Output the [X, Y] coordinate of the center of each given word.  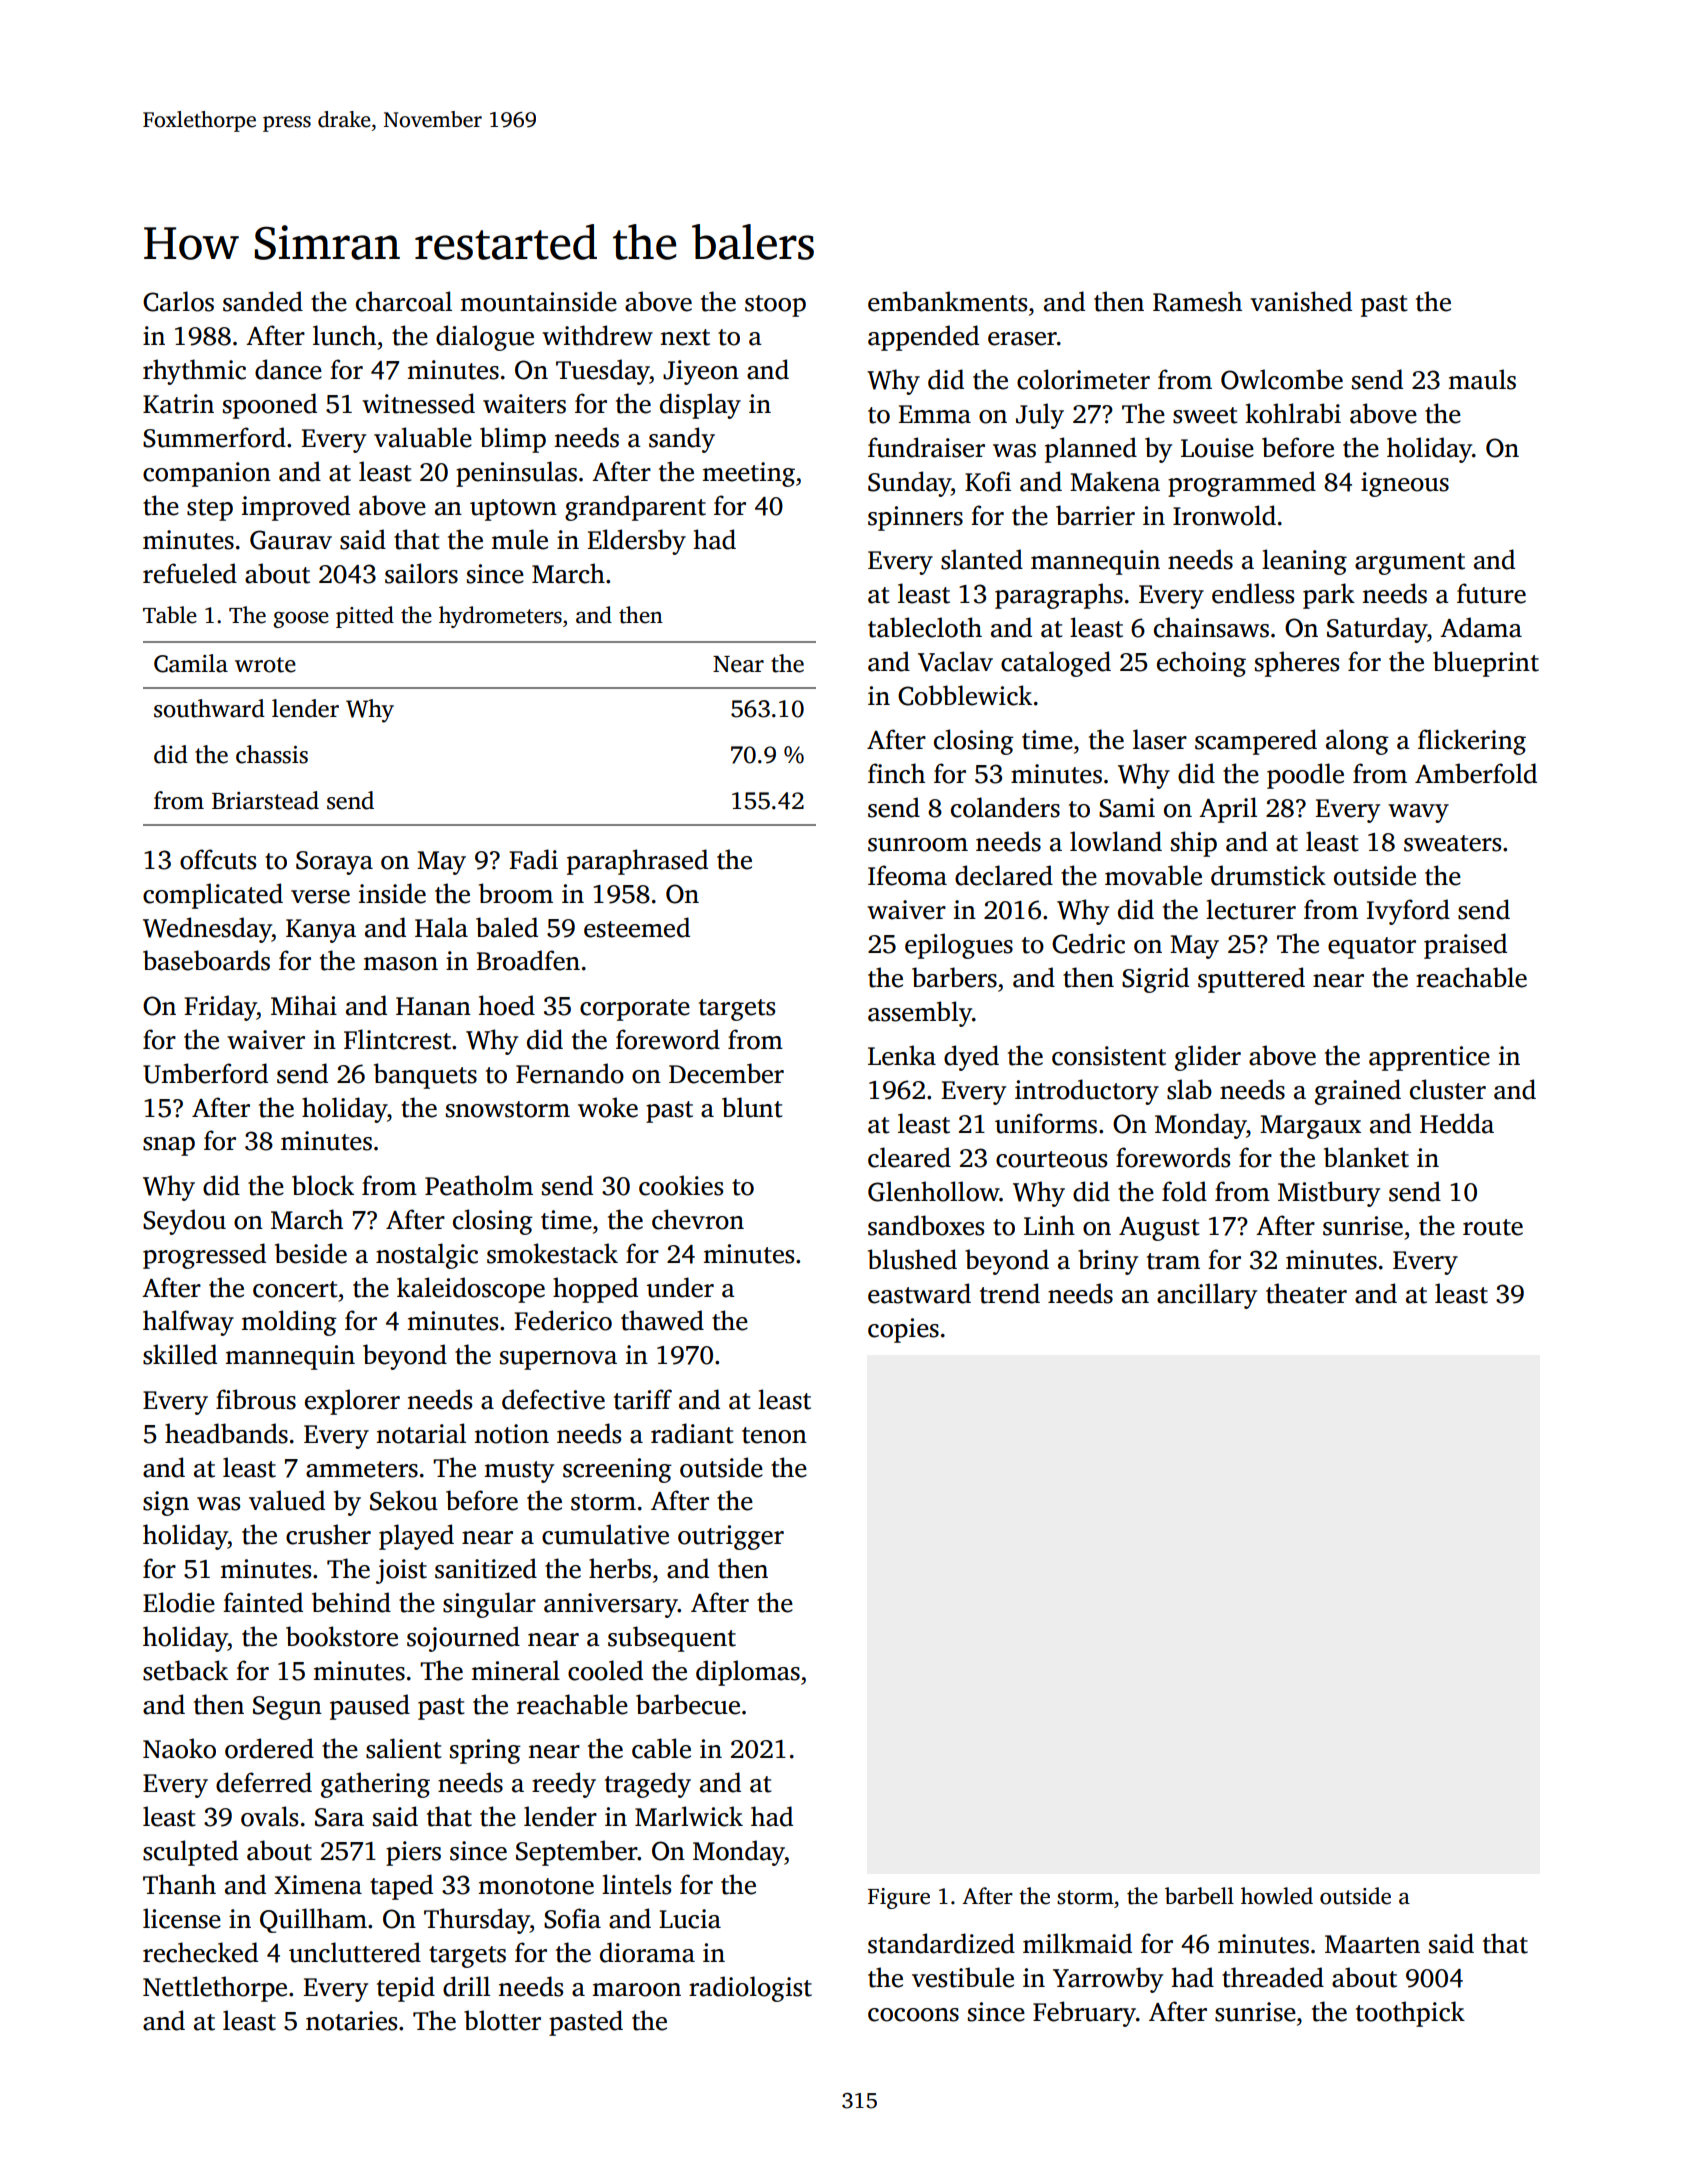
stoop [775, 306]
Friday [220, 1008]
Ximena [318, 1885]
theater [1306, 1293]
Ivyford [1408, 912]
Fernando [570, 1073]
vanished [1301, 301]
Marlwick [689, 1816]
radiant [692, 1433]
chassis [272, 754]
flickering [1472, 742]
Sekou [404, 1500]
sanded [263, 301]
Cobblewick [965, 695]
